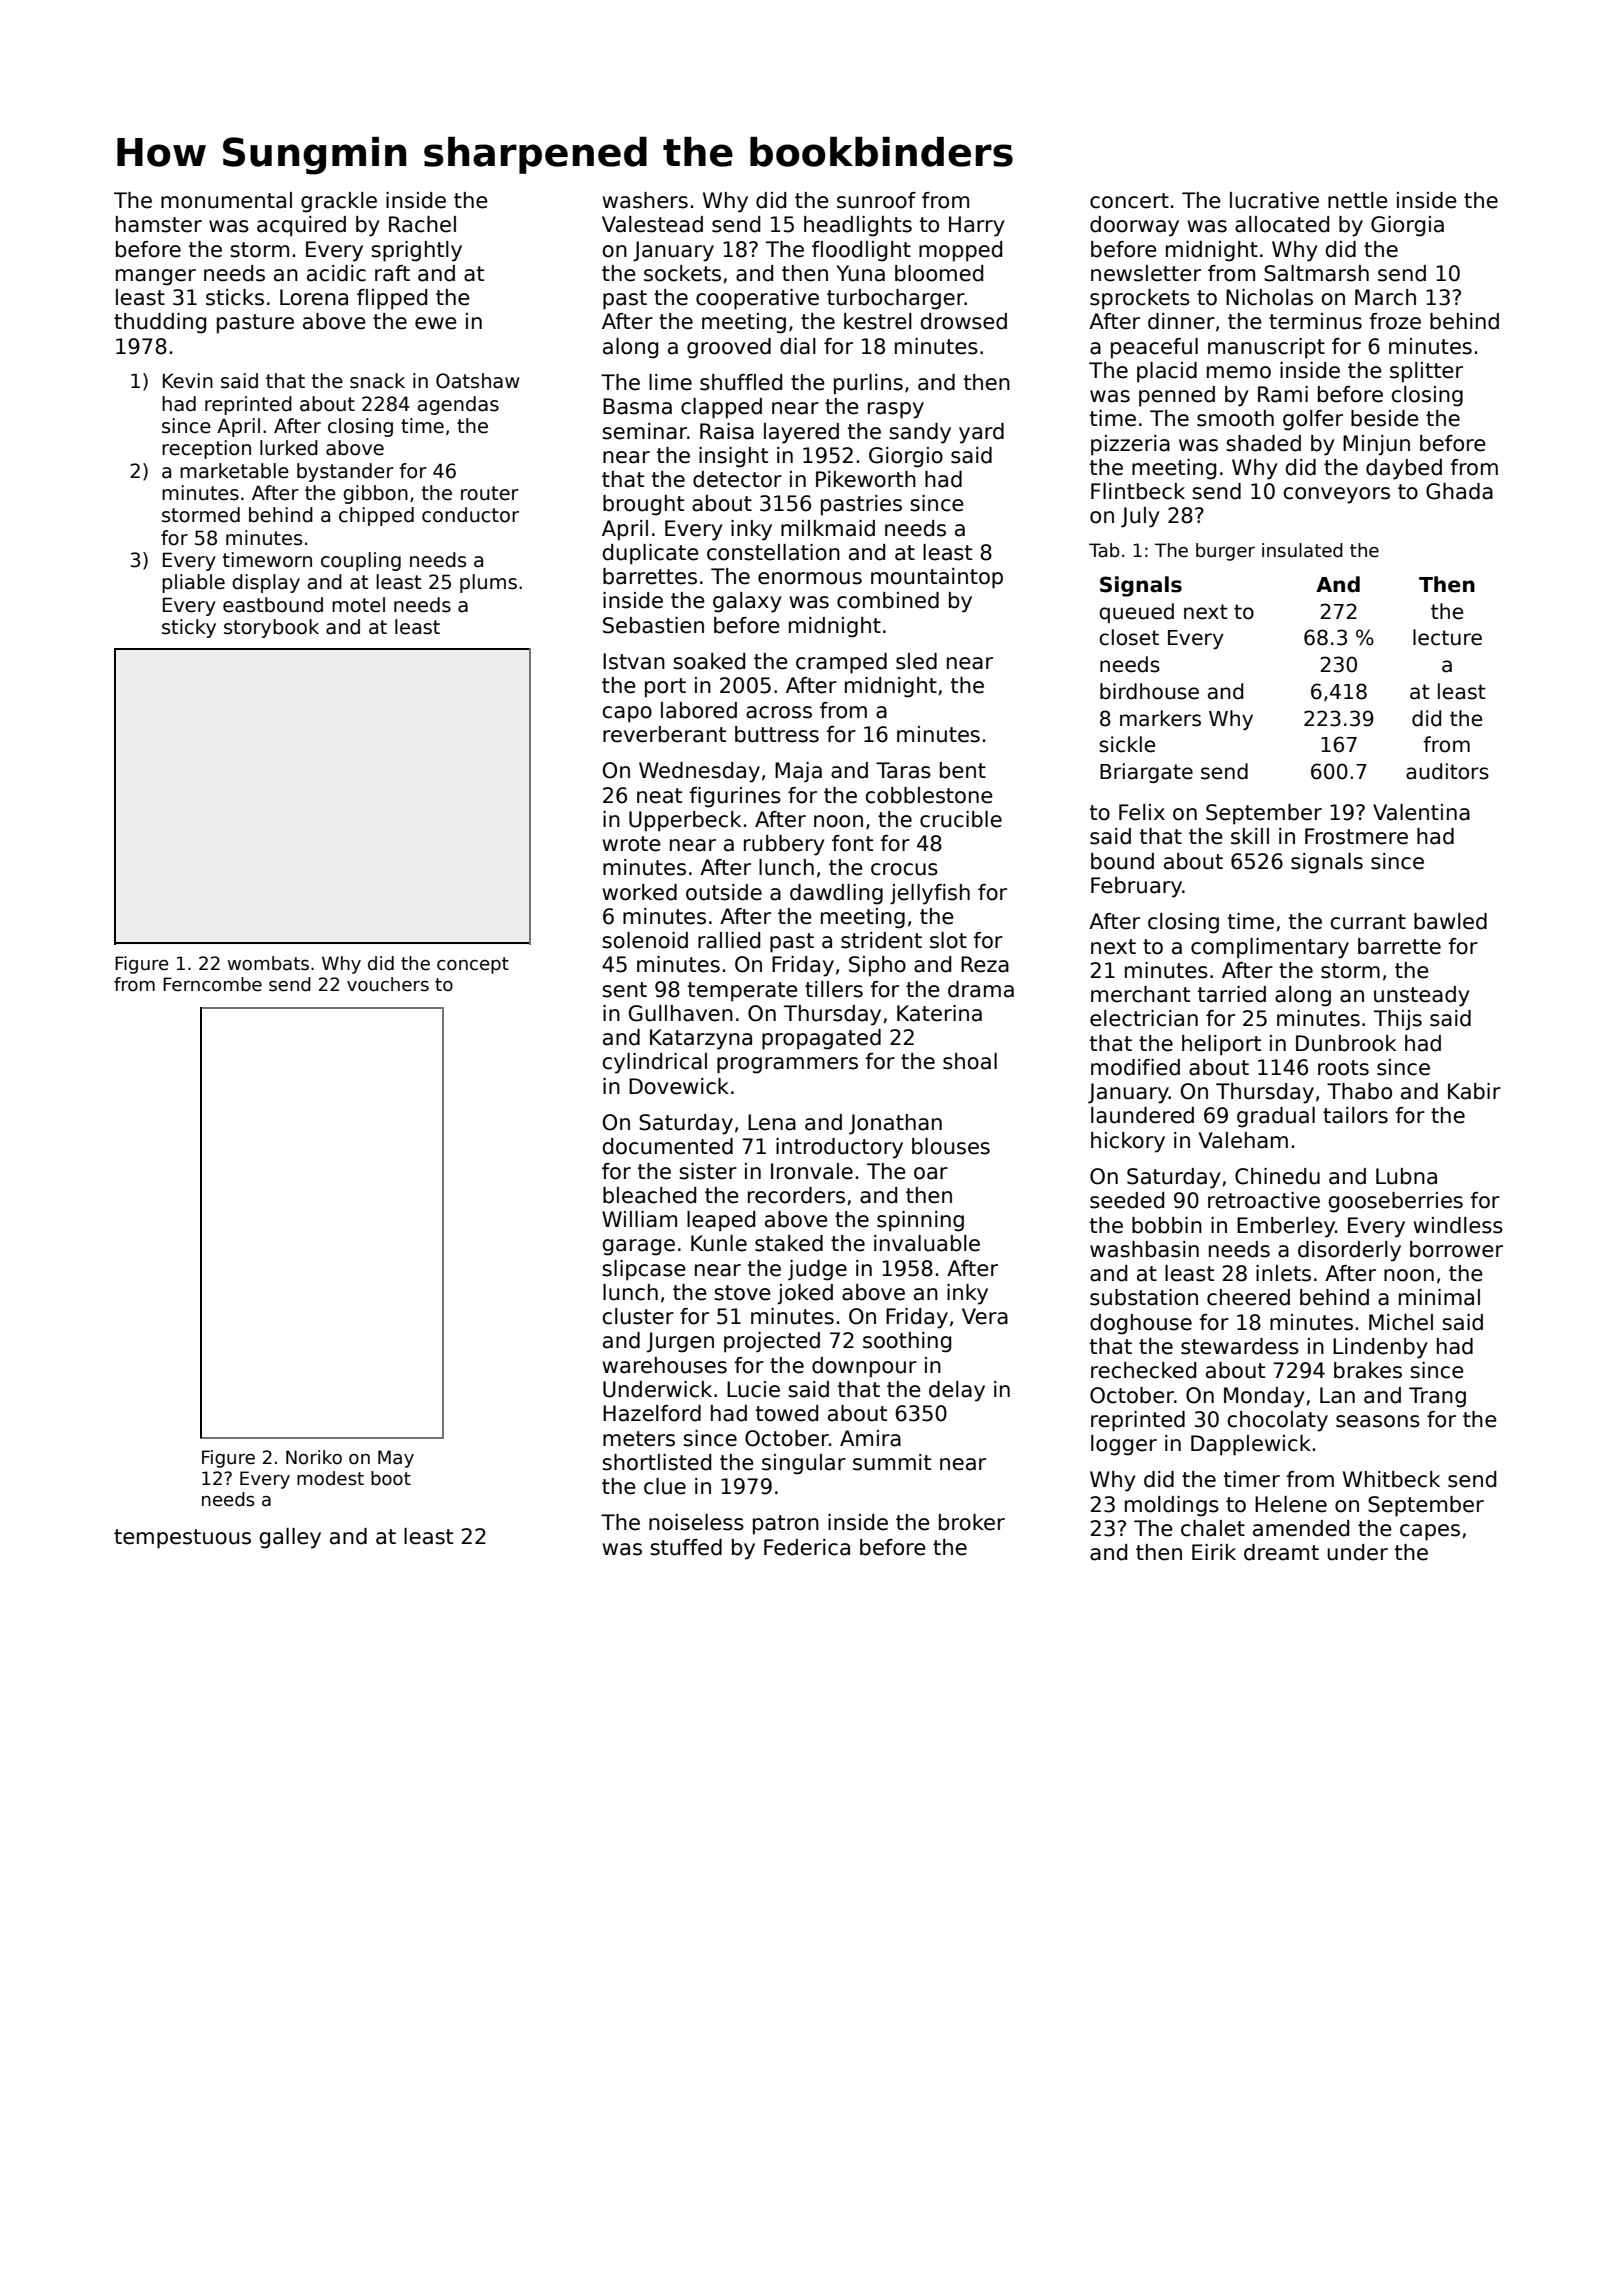 The image size is (1620, 2292). Describe the element at coordinates (686, 1547) in the screenshot. I see `stuffed` at that location.
